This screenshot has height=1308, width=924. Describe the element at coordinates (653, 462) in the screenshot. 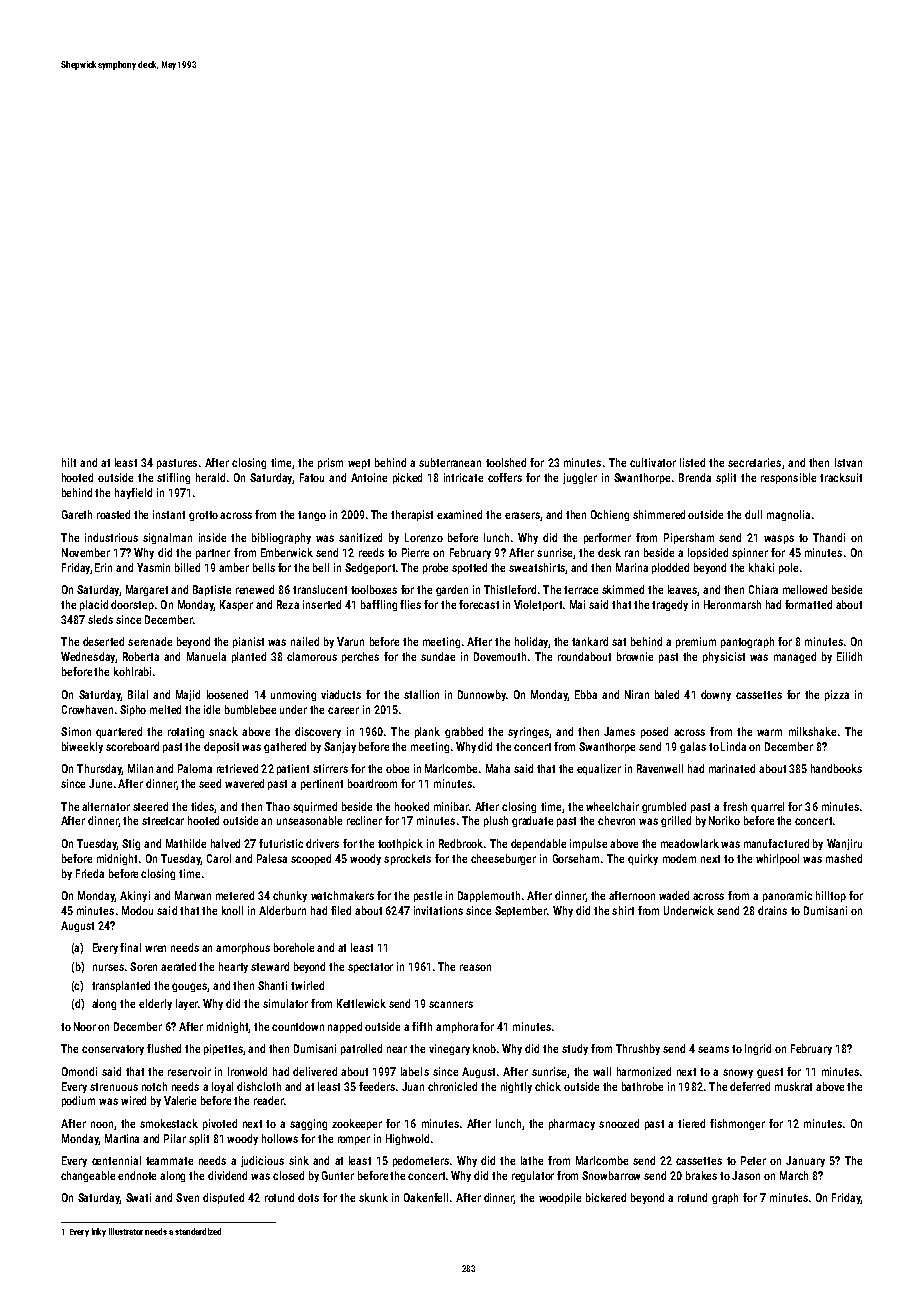

I see `cultivator` at that location.
